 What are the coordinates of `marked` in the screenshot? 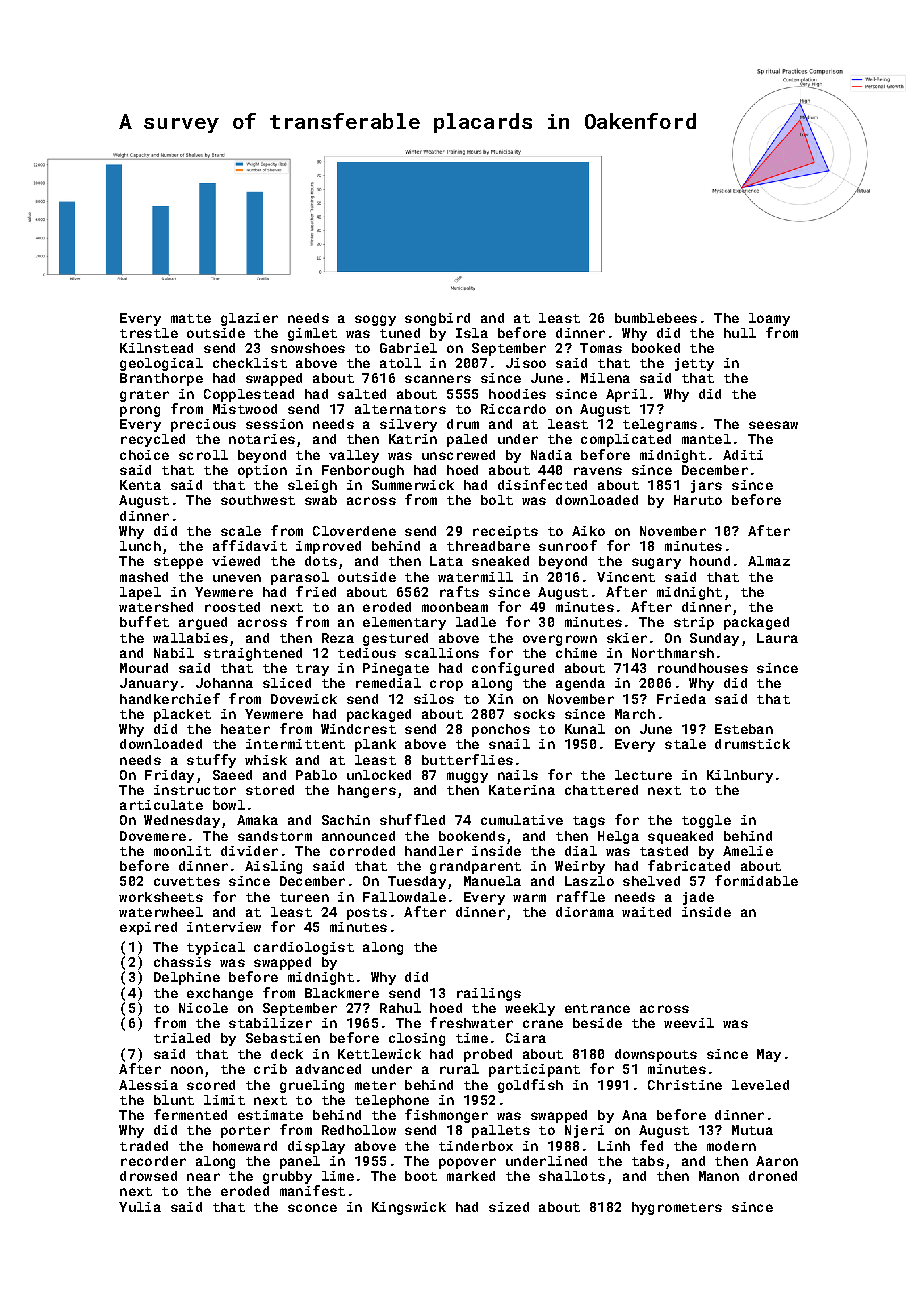 It's located at (471, 1176).
